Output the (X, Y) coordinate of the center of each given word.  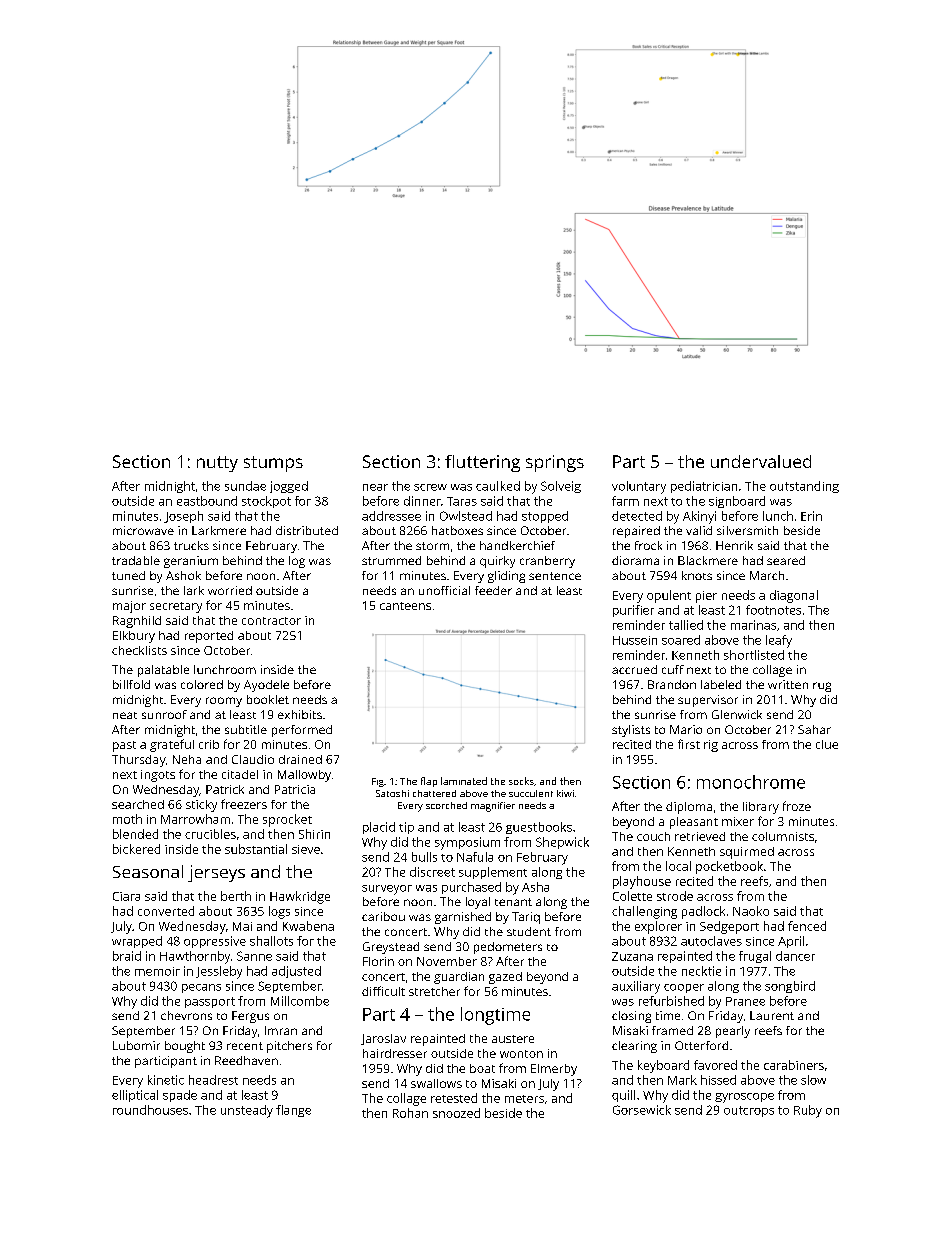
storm (432, 546)
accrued (634, 669)
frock (648, 545)
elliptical (135, 1096)
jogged (289, 487)
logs (279, 912)
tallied (686, 625)
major (129, 607)
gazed (505, 978)
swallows (436, 1083)
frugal (755, 957)
